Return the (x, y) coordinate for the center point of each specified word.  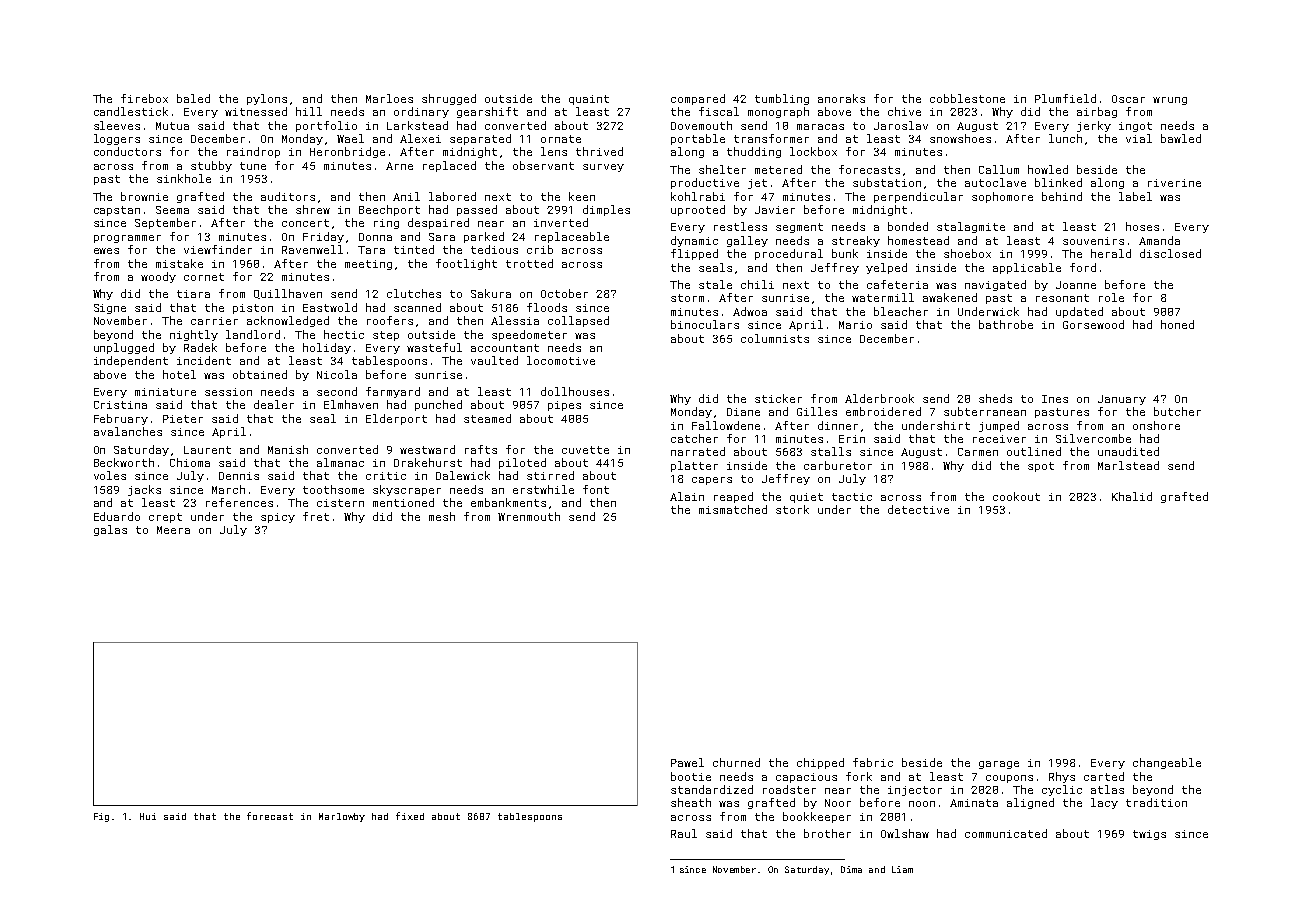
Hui (148, 816)
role (1111, 297)
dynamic (694, 241)
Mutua (172, 126)
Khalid (1132, 496)
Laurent (207, 450)
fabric (873, 762)
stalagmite (971, 227)
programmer (127, 239)
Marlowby (342, 817)
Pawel (687, 762)
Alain (687, 496)
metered (778, 169)
